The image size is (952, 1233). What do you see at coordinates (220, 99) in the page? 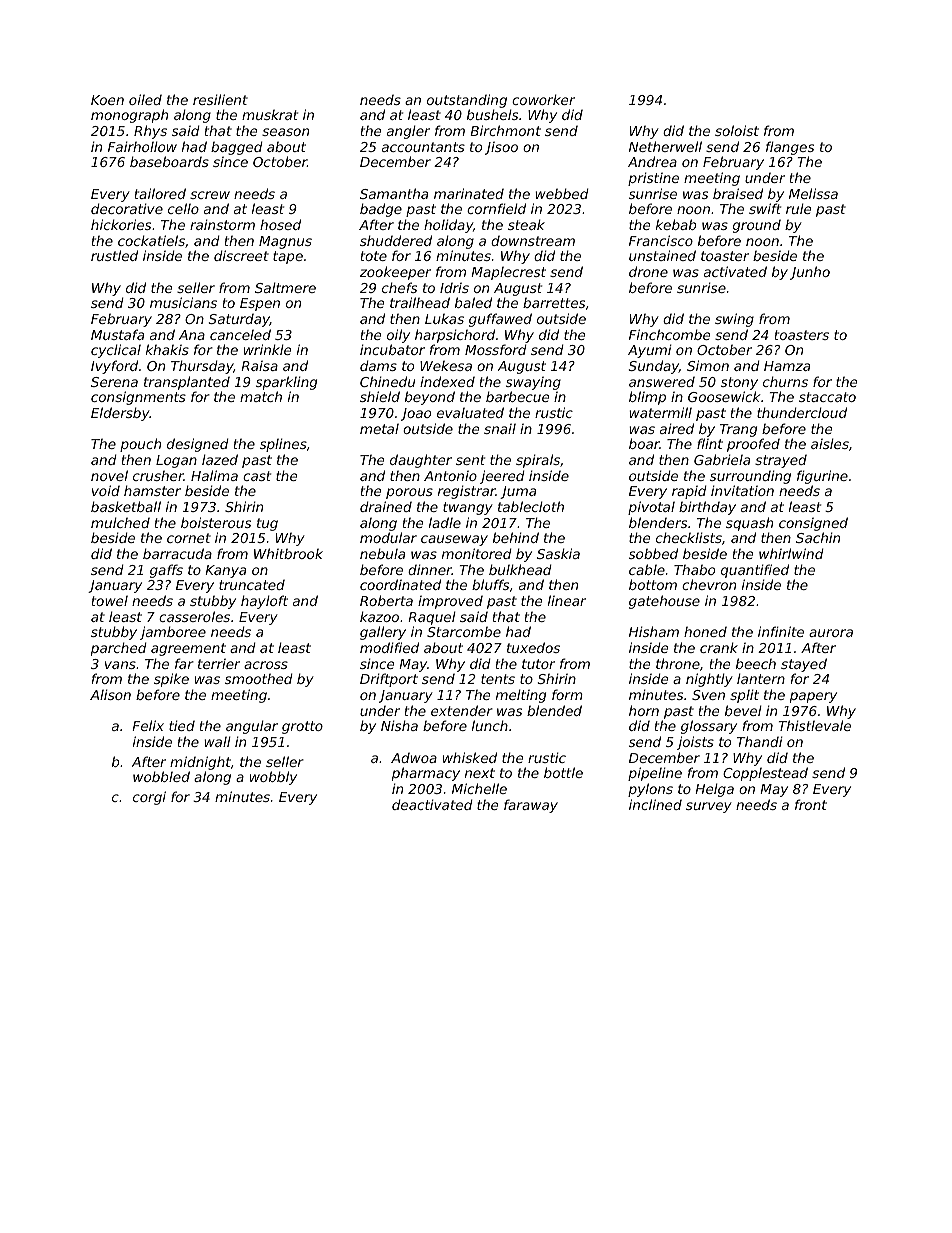
I see `resilient` at bounding box center [220, 99].
